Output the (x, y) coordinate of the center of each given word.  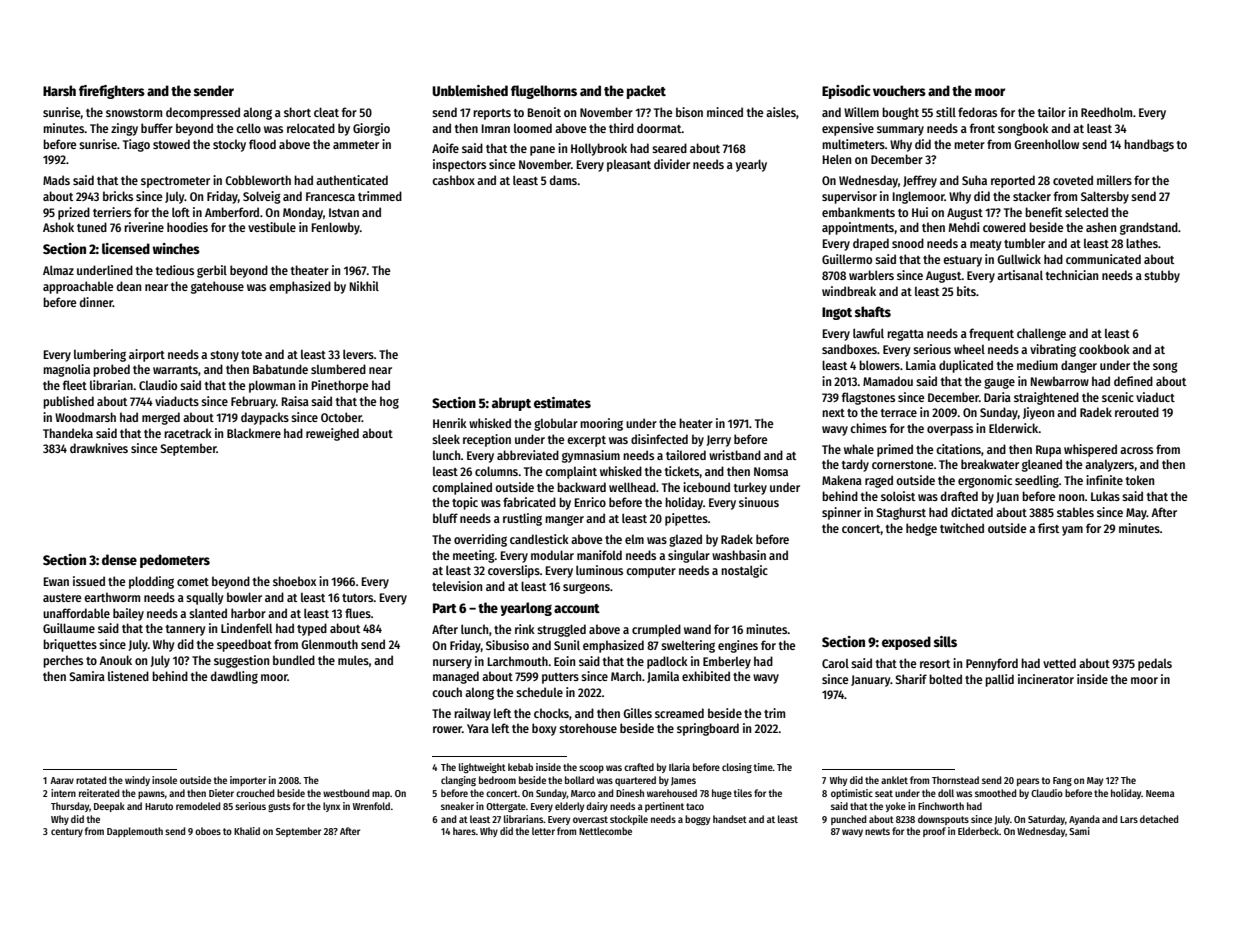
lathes (1142, 243)
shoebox (294, 581)
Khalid (247, 831)
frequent (991, 334)
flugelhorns (544, 92)
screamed (679, 713)
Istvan (344, 212)
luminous (599, 570)
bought (900, 113)
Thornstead (955, 780)
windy (137, 781)
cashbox (453, 180)
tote (251, 355)
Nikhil (364, 286)
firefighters (112, 92)
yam (1072, 531)
